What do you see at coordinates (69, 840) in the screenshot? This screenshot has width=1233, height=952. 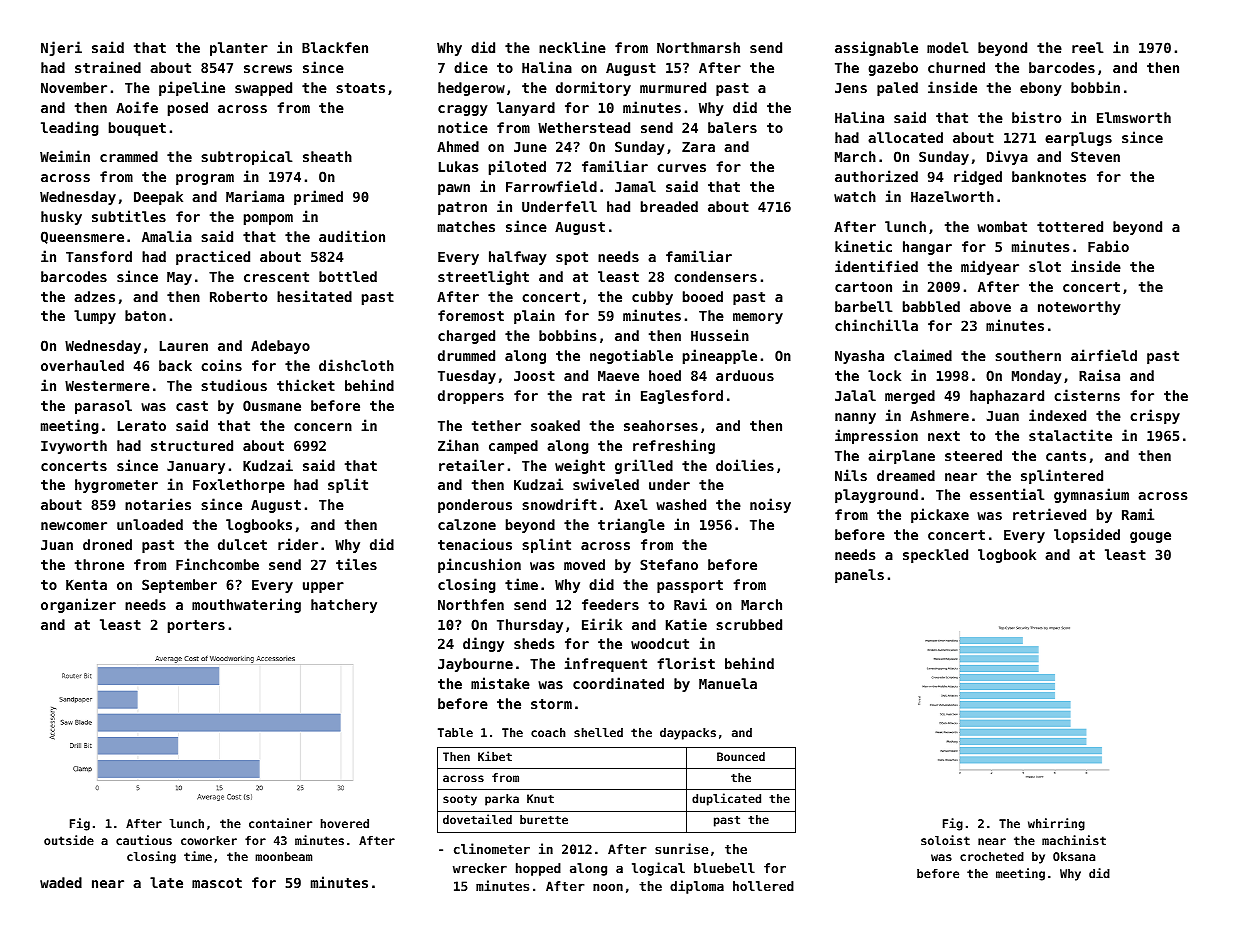 I see `outside` at bounding box center [69, 840].
